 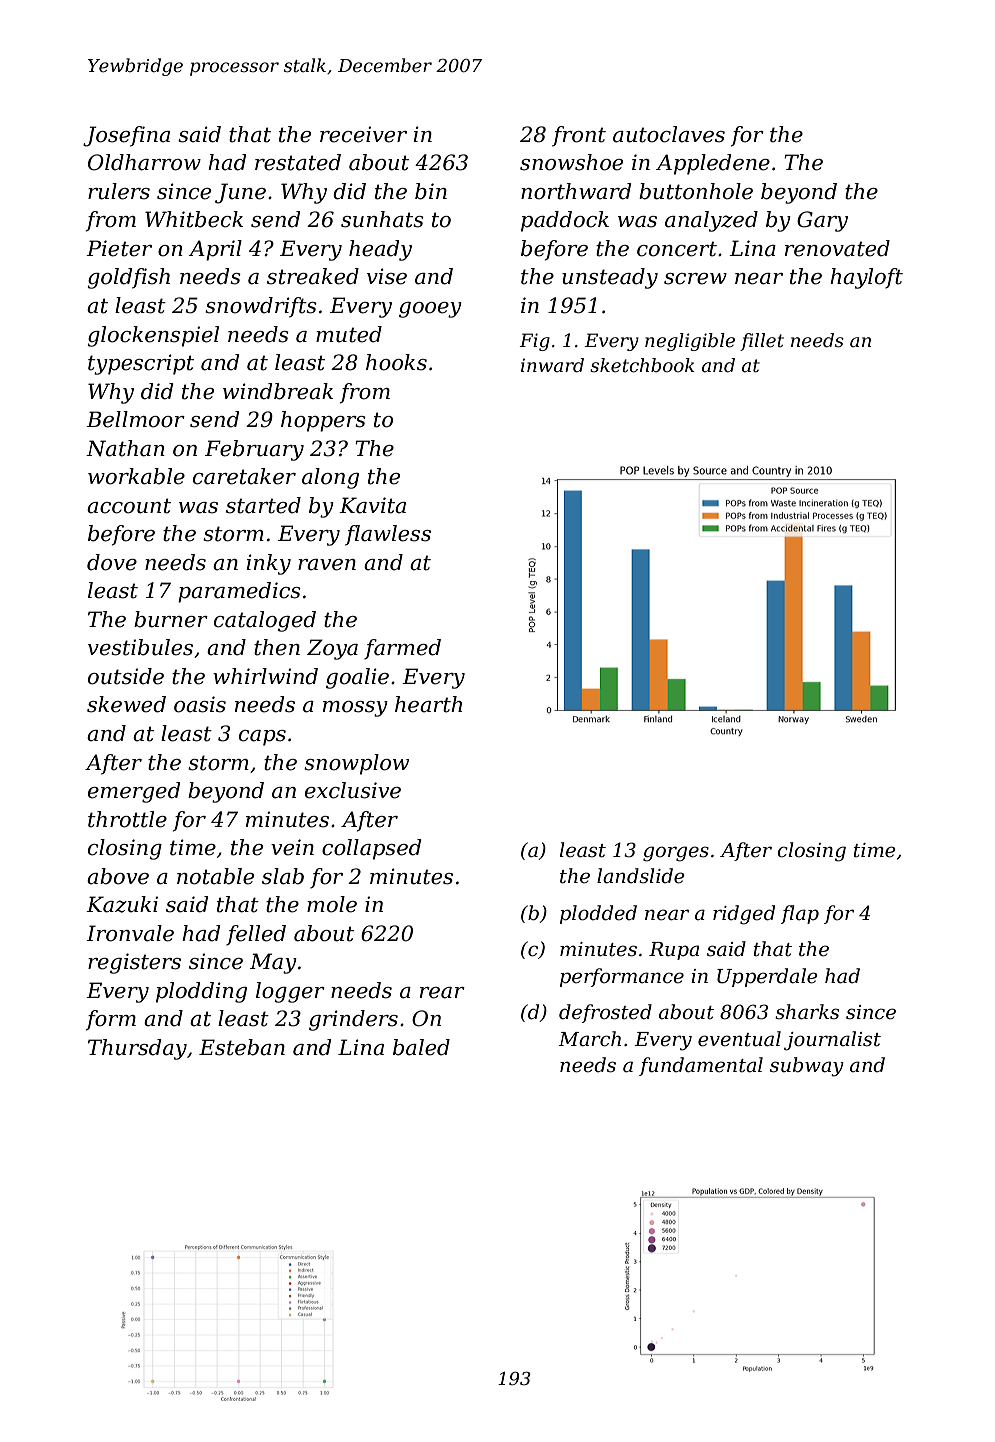 I want to click on Gary, so click(x=822, y=221).
